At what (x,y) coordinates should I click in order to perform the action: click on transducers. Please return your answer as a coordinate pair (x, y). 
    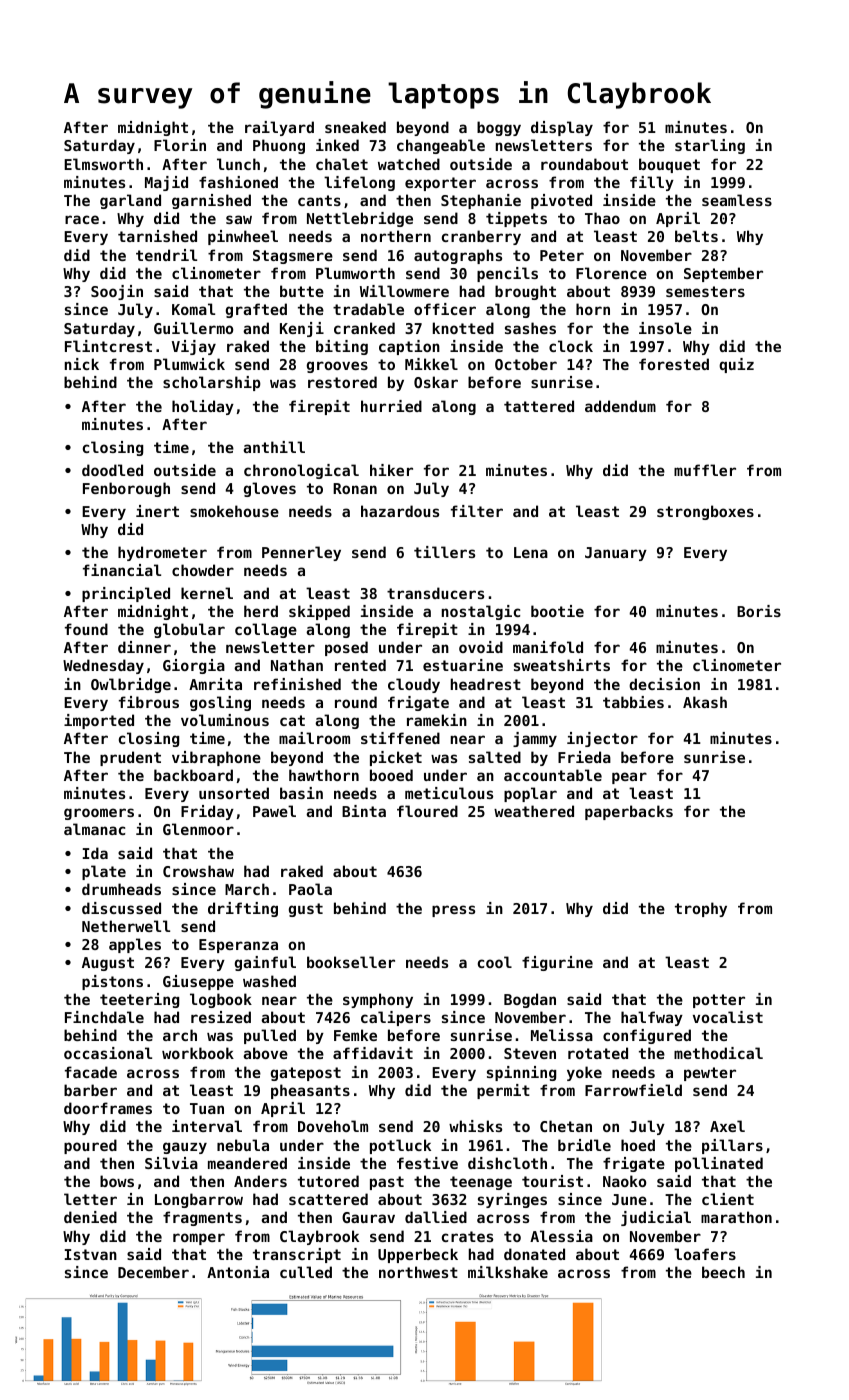
    Looking at the image, I should click on (435, 593).
